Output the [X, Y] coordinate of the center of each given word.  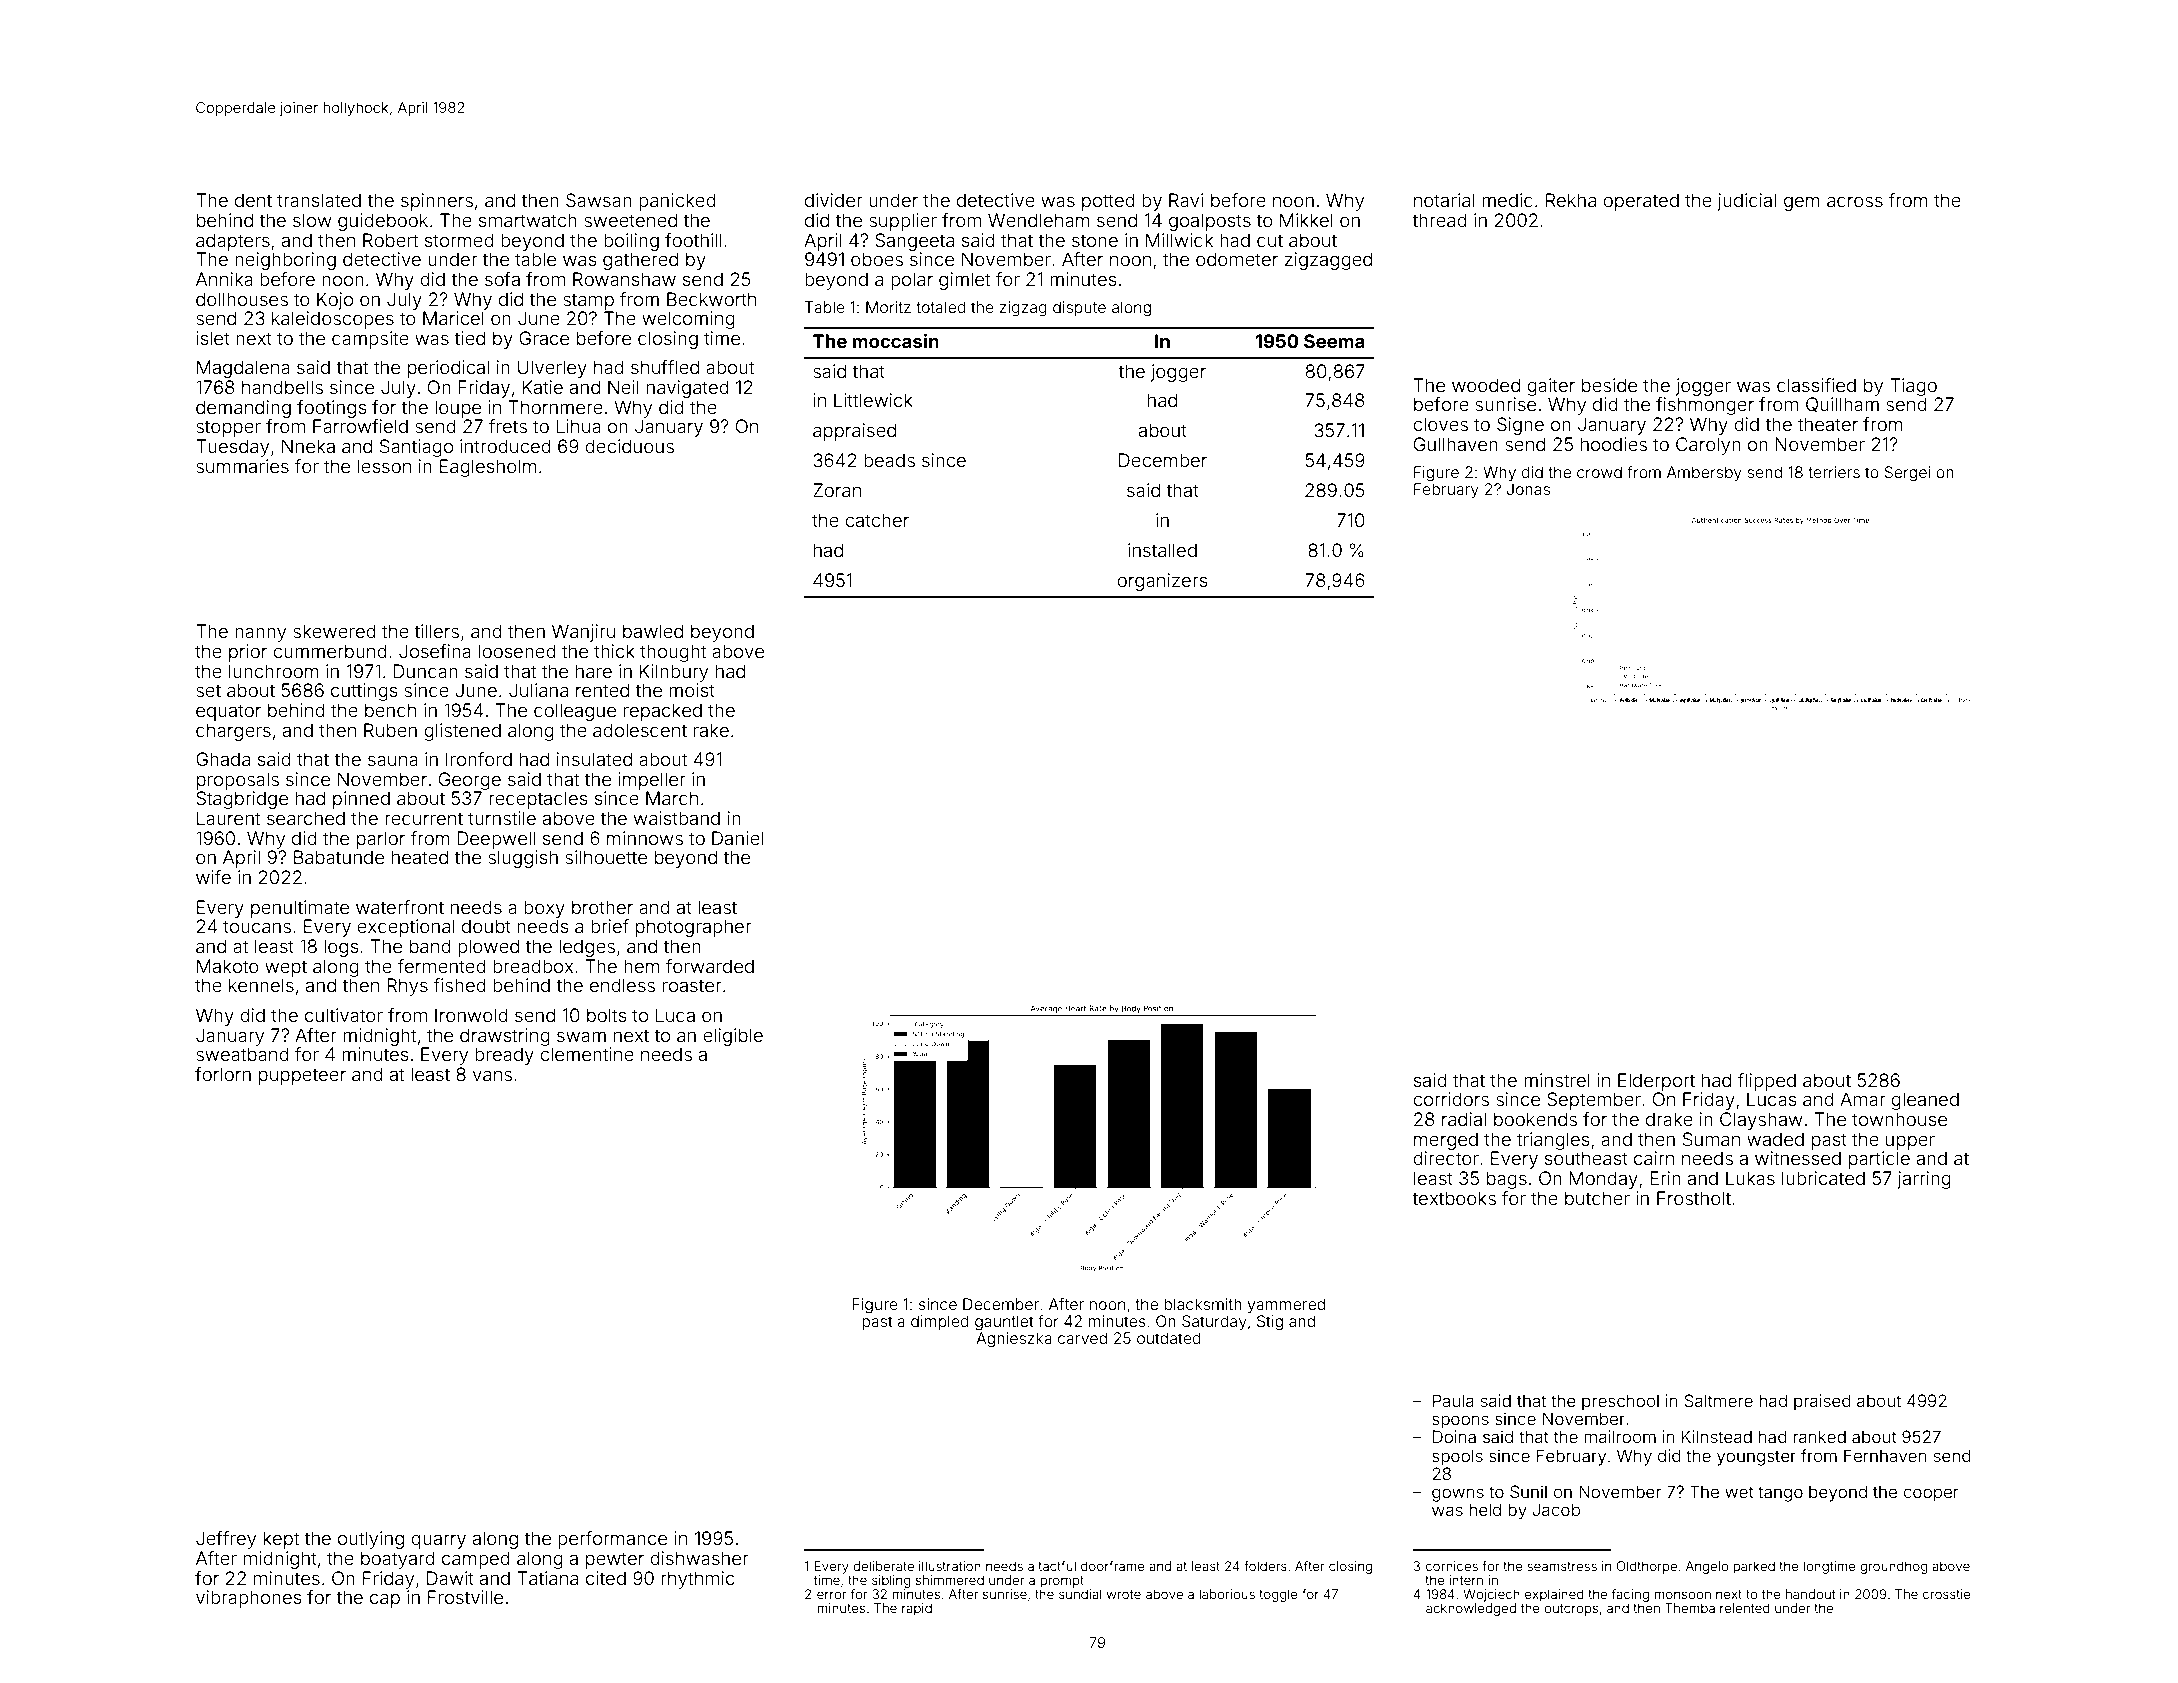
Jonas [1528, 489]
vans [492, 1075]
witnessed [1798, 1158]
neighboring [285, 261]
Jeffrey [226, 1540]
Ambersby [1704, 474]
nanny [260, 635]
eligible [733, 1037]
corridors [1451, 1099]
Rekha [1571, 200]
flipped [1766, 1082]
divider [834, 200]
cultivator [344, 1015]
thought [673, 653]
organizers [1162, 582]
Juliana [538, 690]
